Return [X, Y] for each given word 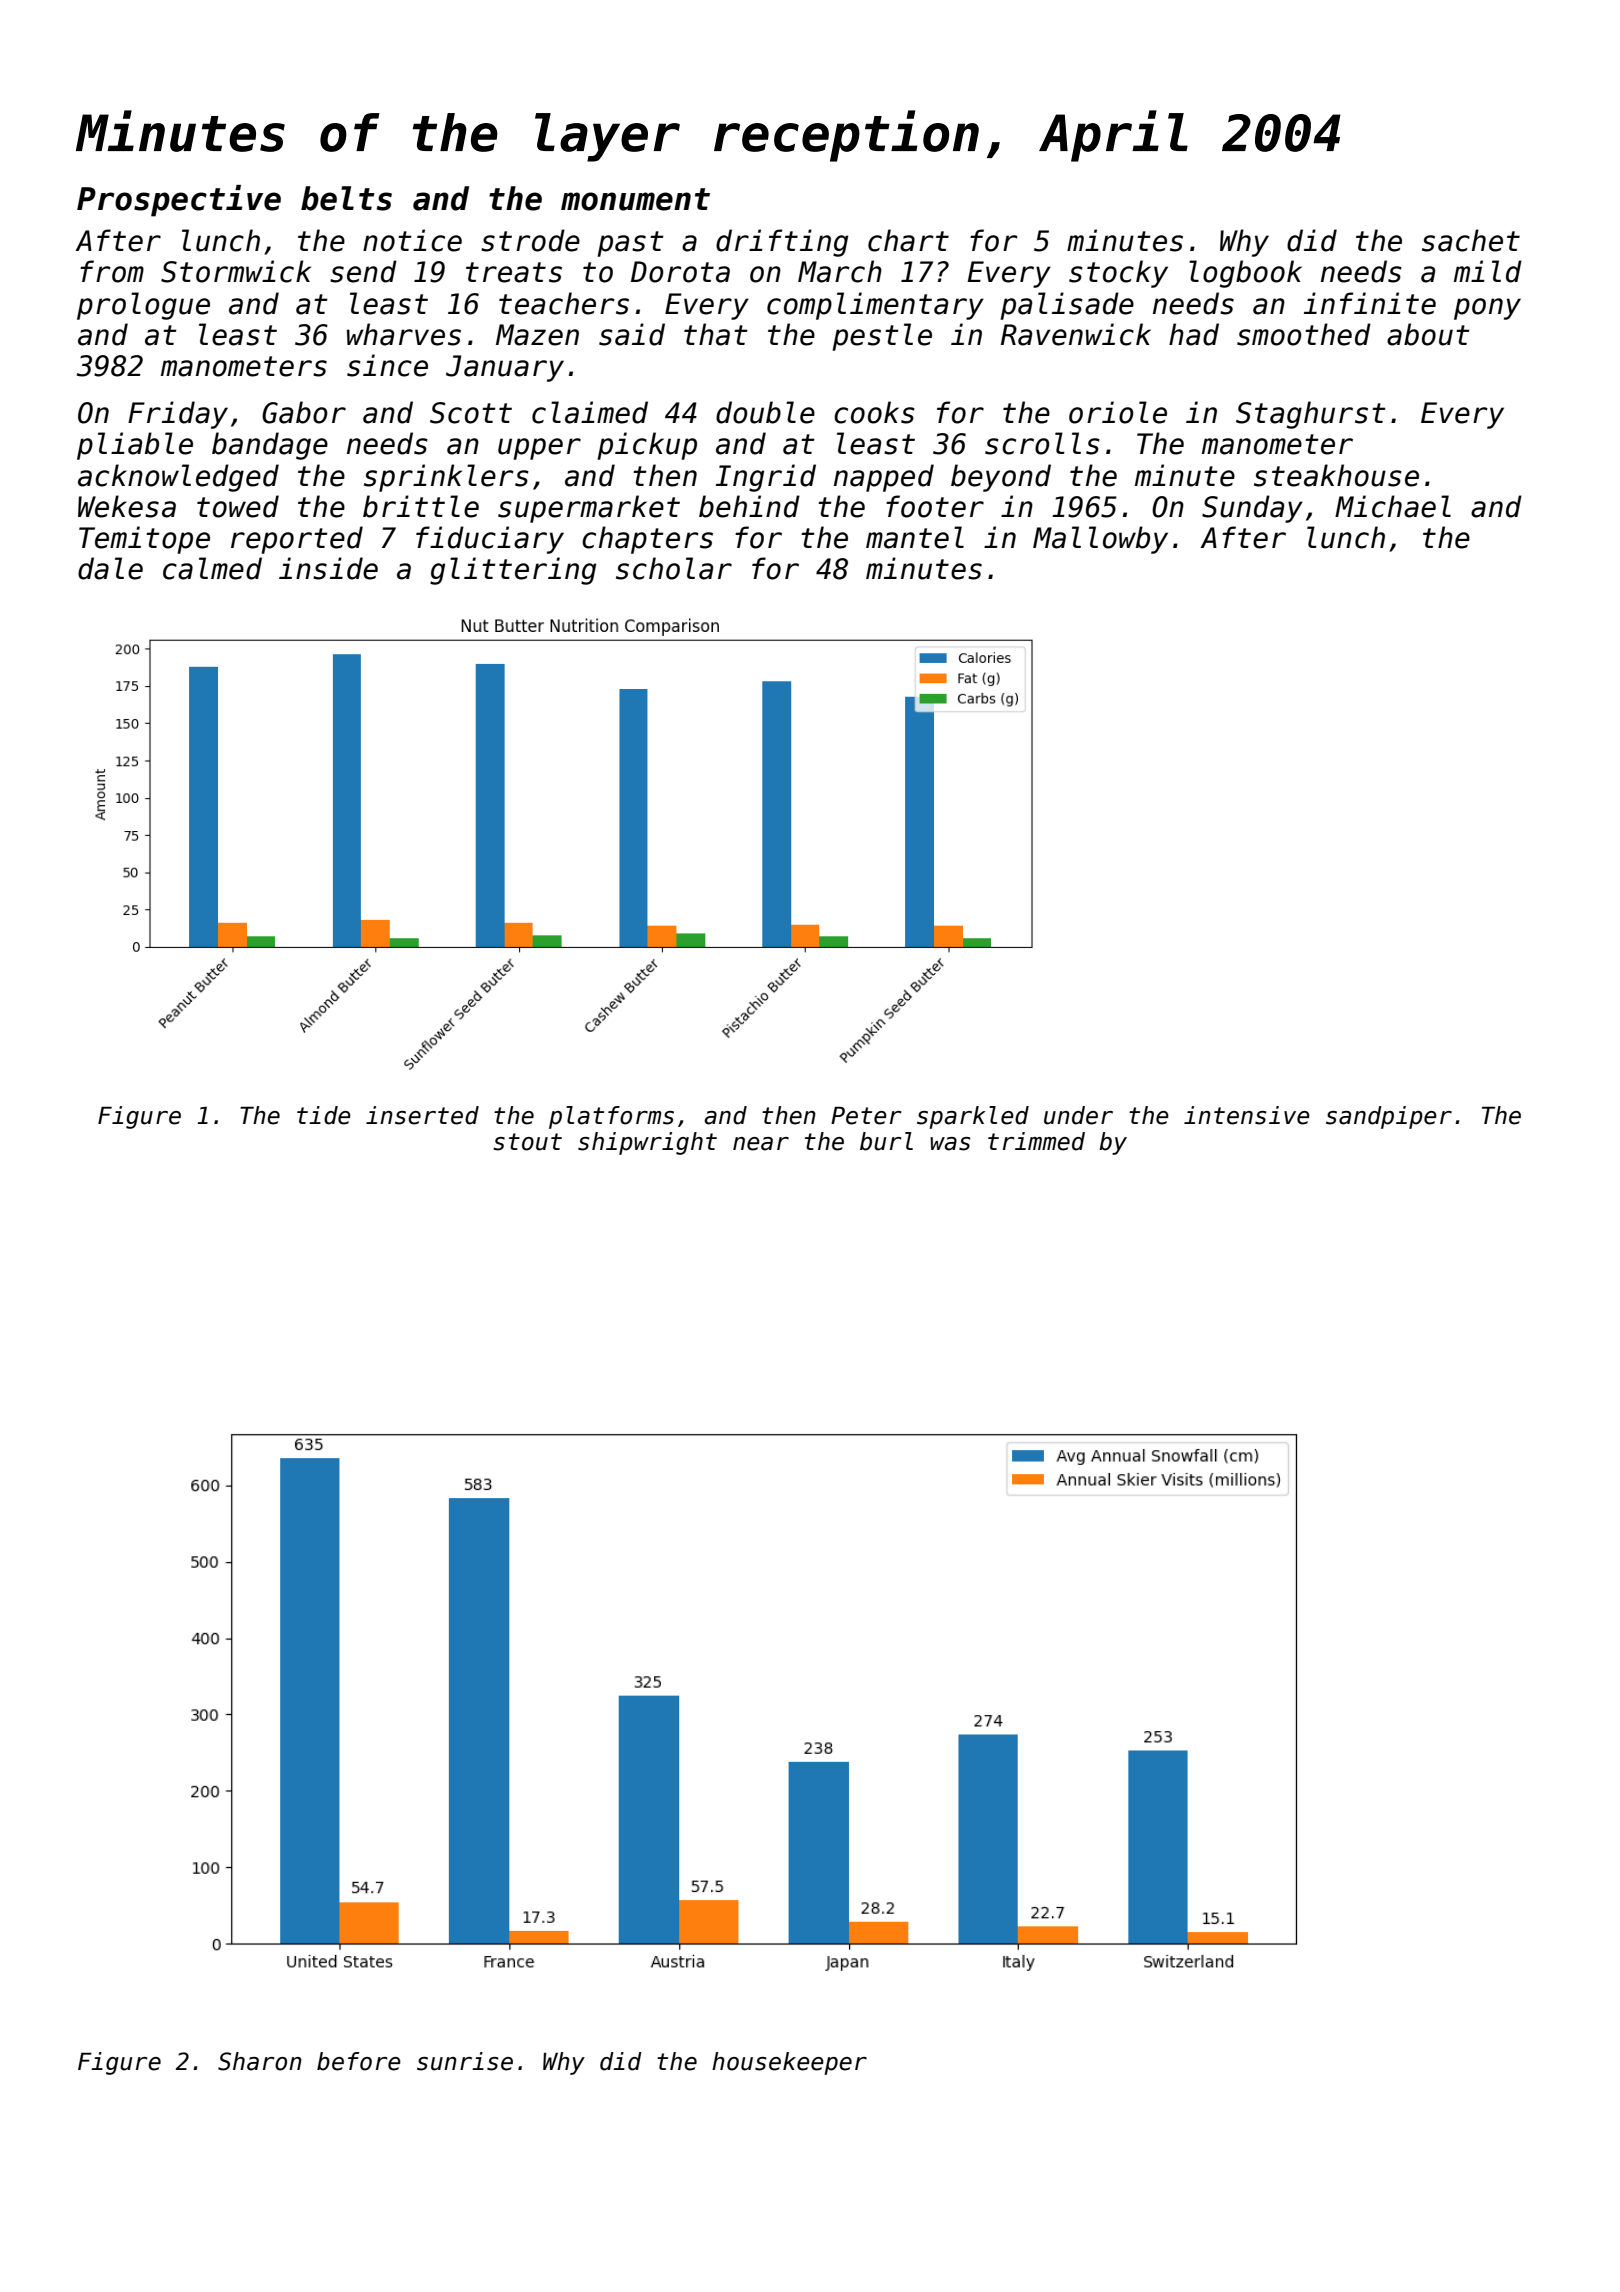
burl [886, 1141]
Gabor [304, 412]
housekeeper [789, 2063]
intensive [1247, 1115]
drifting [782, 243]
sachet [1471, 240]
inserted [422, 1115]
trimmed [1036, 1141]
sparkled [973, 1117]
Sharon [260, 2061]
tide [324, 1115]
